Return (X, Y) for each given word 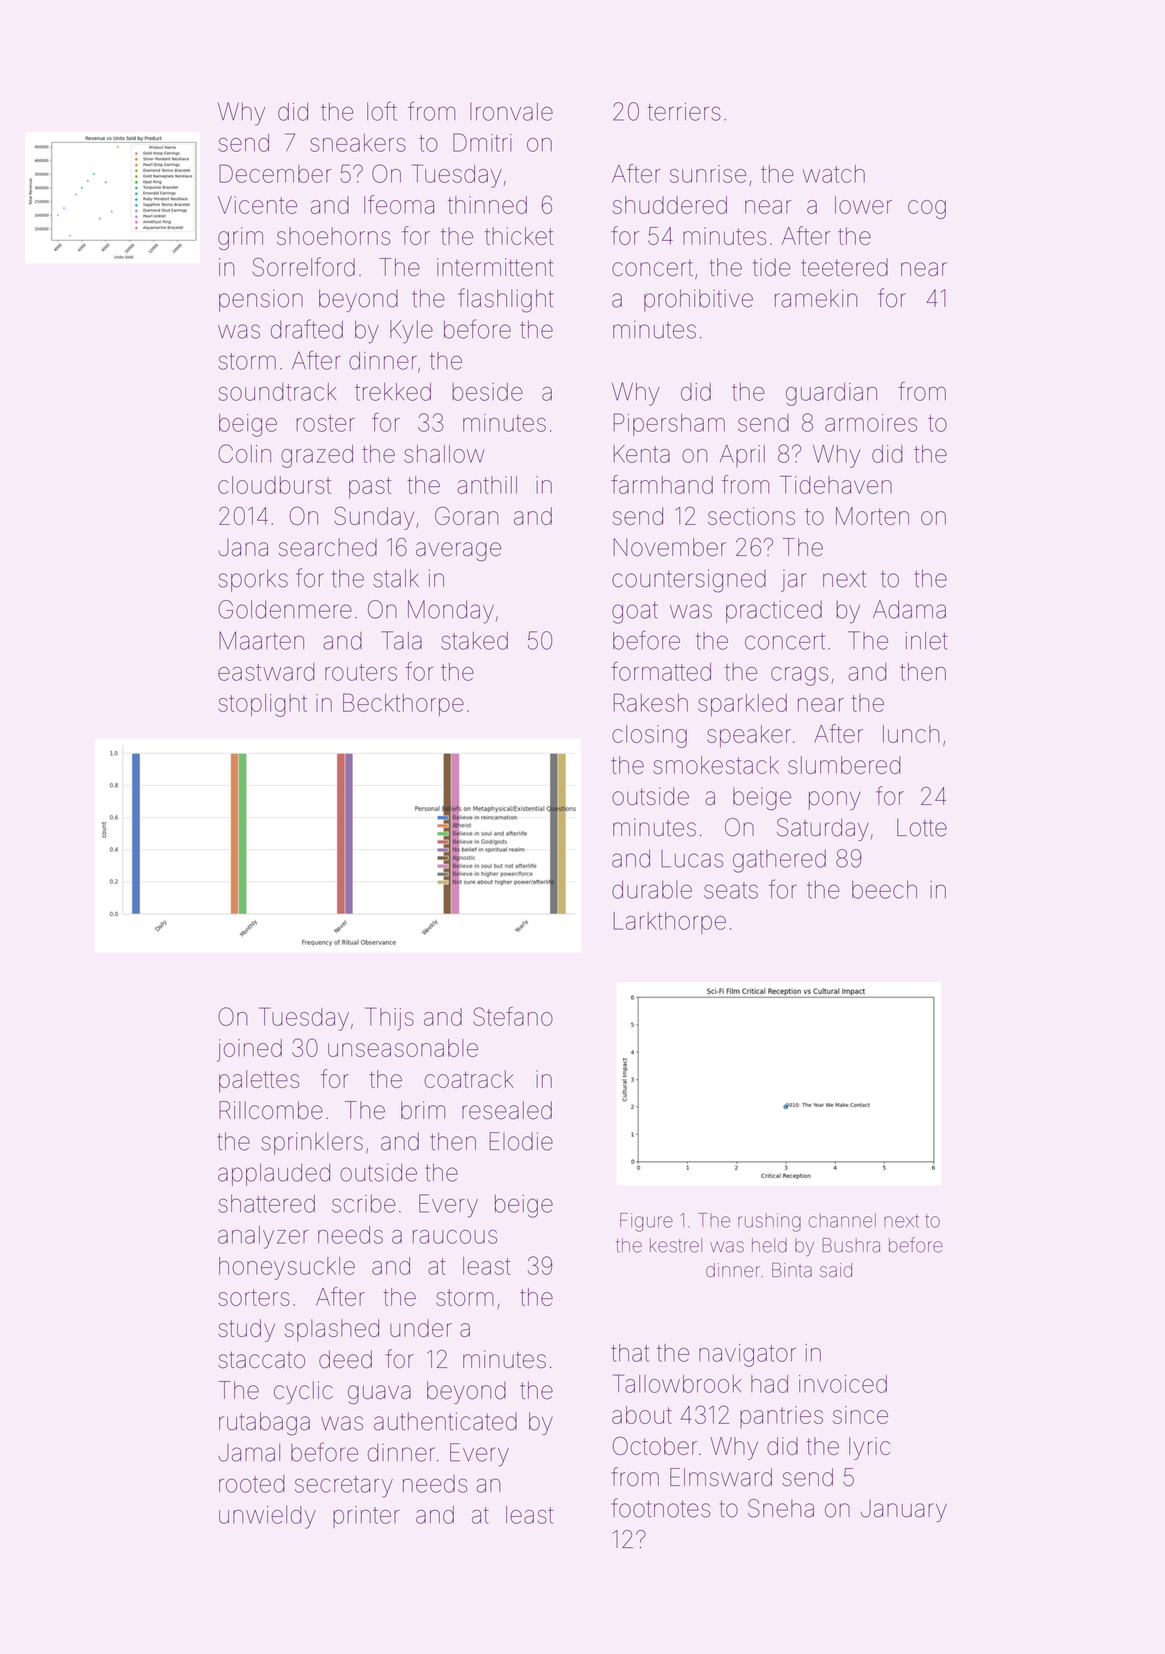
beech (884, 890)
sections (751, 516)
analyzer (263, 1237)
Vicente (257, 205)
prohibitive (698, 300)
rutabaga (264, 1424)
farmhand (662, 484)
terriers (684, 112)
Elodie (521, 1141)
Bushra (851, 1245)
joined (249, 1050)
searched (328, 547)
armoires (871, 423)
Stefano (513, 1016)
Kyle (411, 332)
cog (927, 209)
